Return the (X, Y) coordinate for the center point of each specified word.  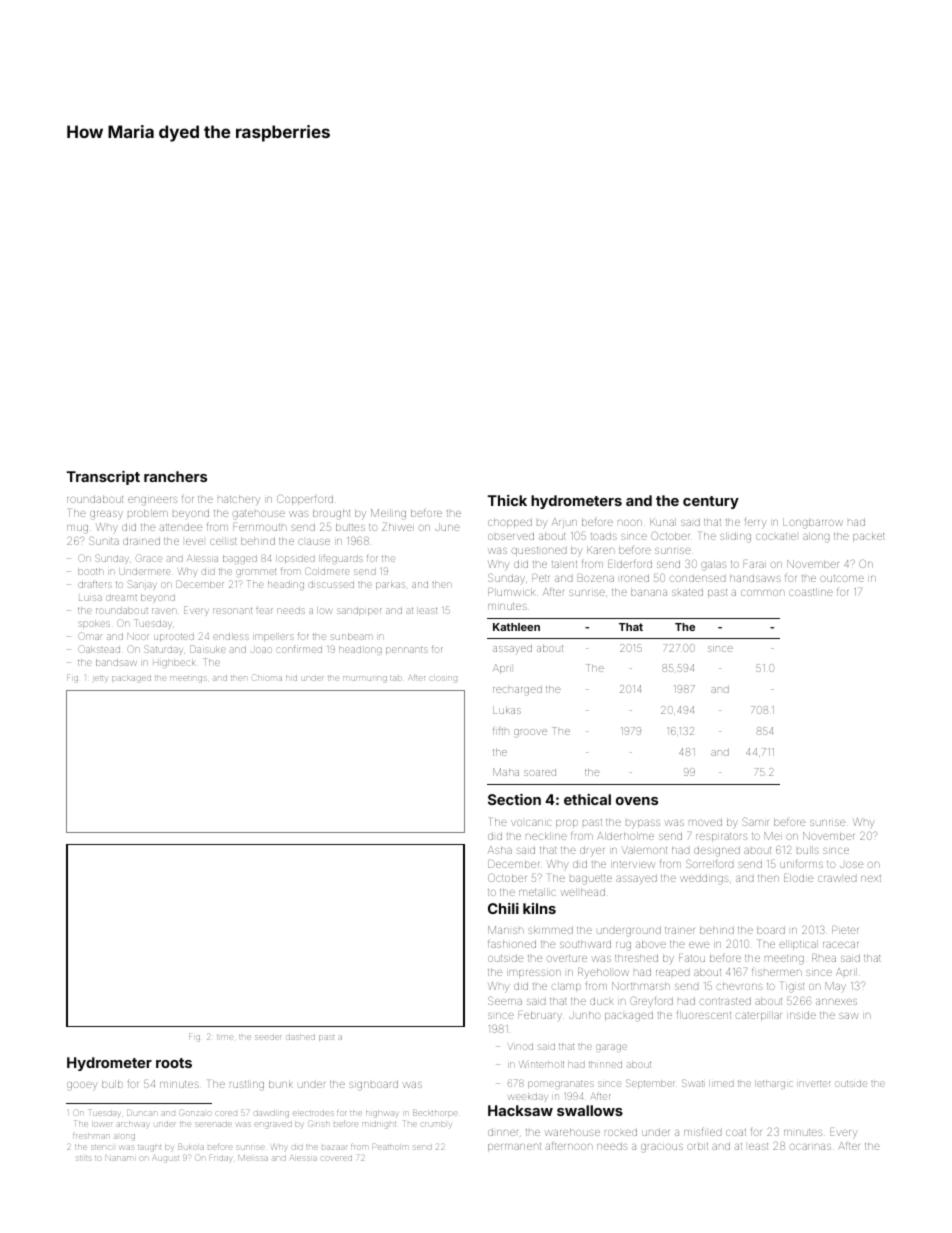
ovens (637, 801)
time (225, 1037)
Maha (506, 772)
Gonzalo (195, 1113)
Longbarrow (813, 523)
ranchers (175, 476)
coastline (811, 592)
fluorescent (704, 1015)
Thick (507, 500)
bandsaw (116, 663)
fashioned (512, 943)
